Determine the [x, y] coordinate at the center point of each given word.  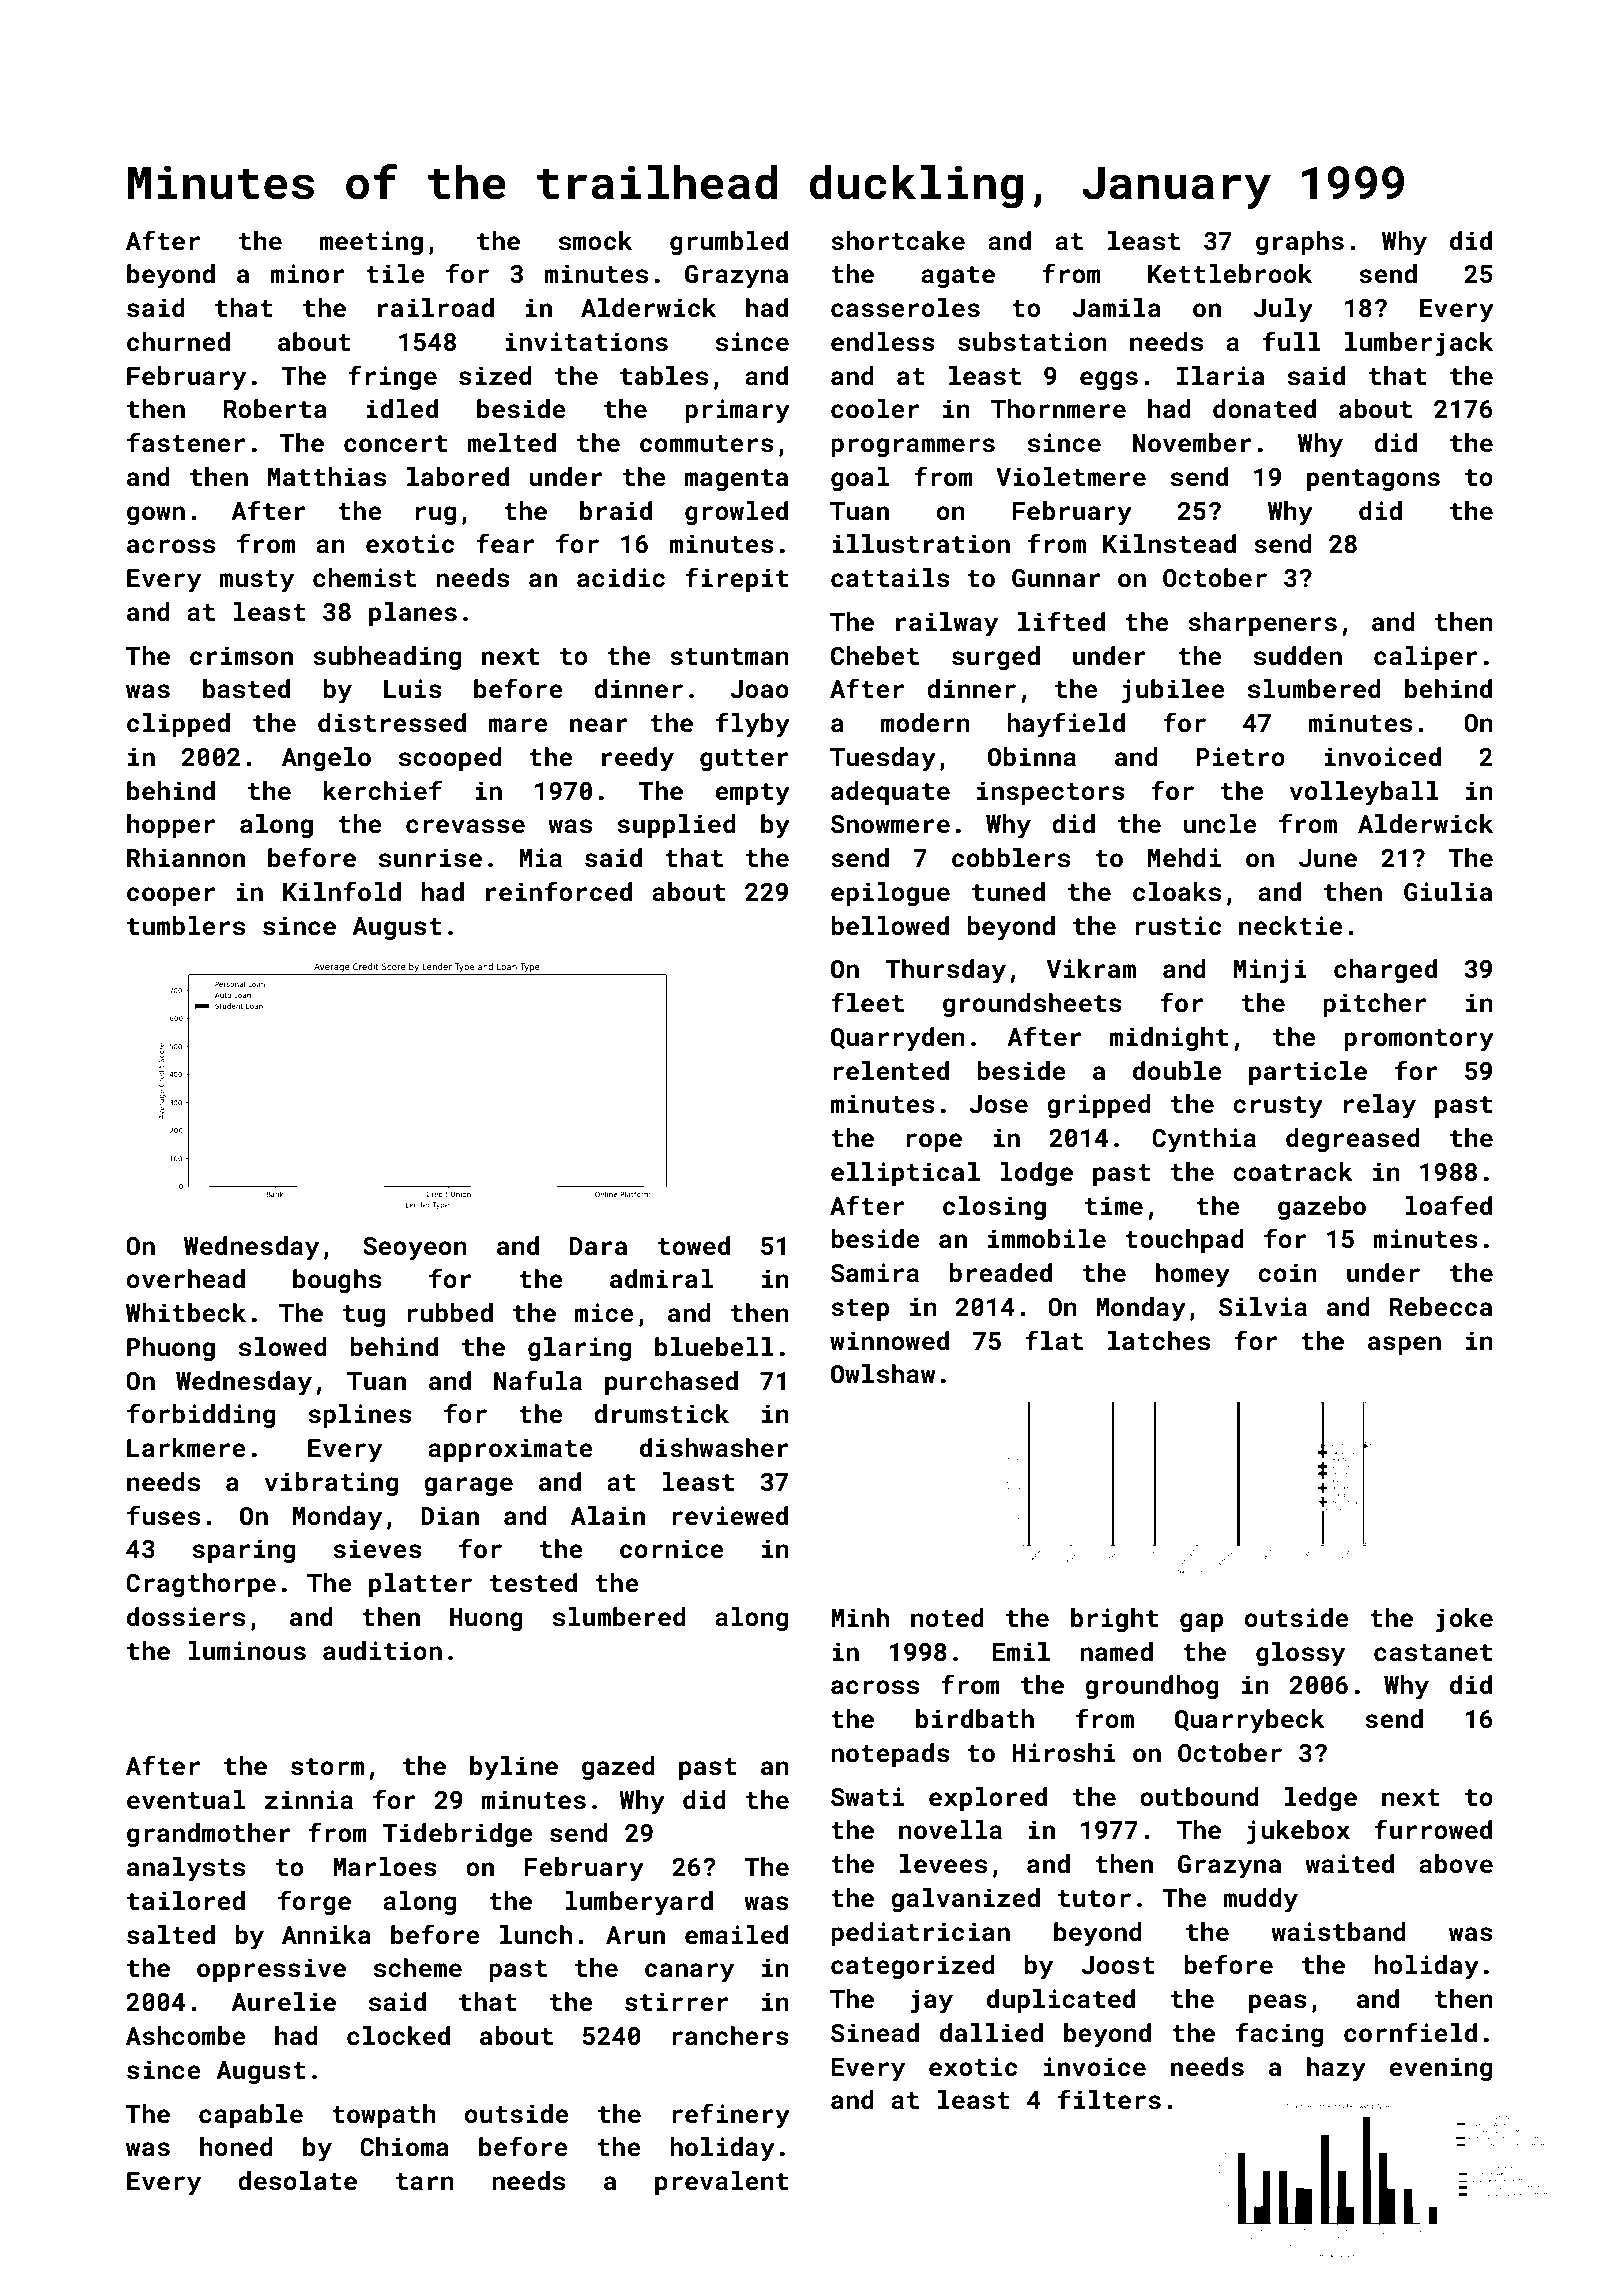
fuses [163, 1515]
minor [308, 274]
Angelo [326, 759]
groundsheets [1032, 1005]
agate [958, 277]
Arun [635, 1935]
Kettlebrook [1230, 274]
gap [1201, 1622]
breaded [1000, 1273]
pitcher [1374, 1005]
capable [251, 2116]
